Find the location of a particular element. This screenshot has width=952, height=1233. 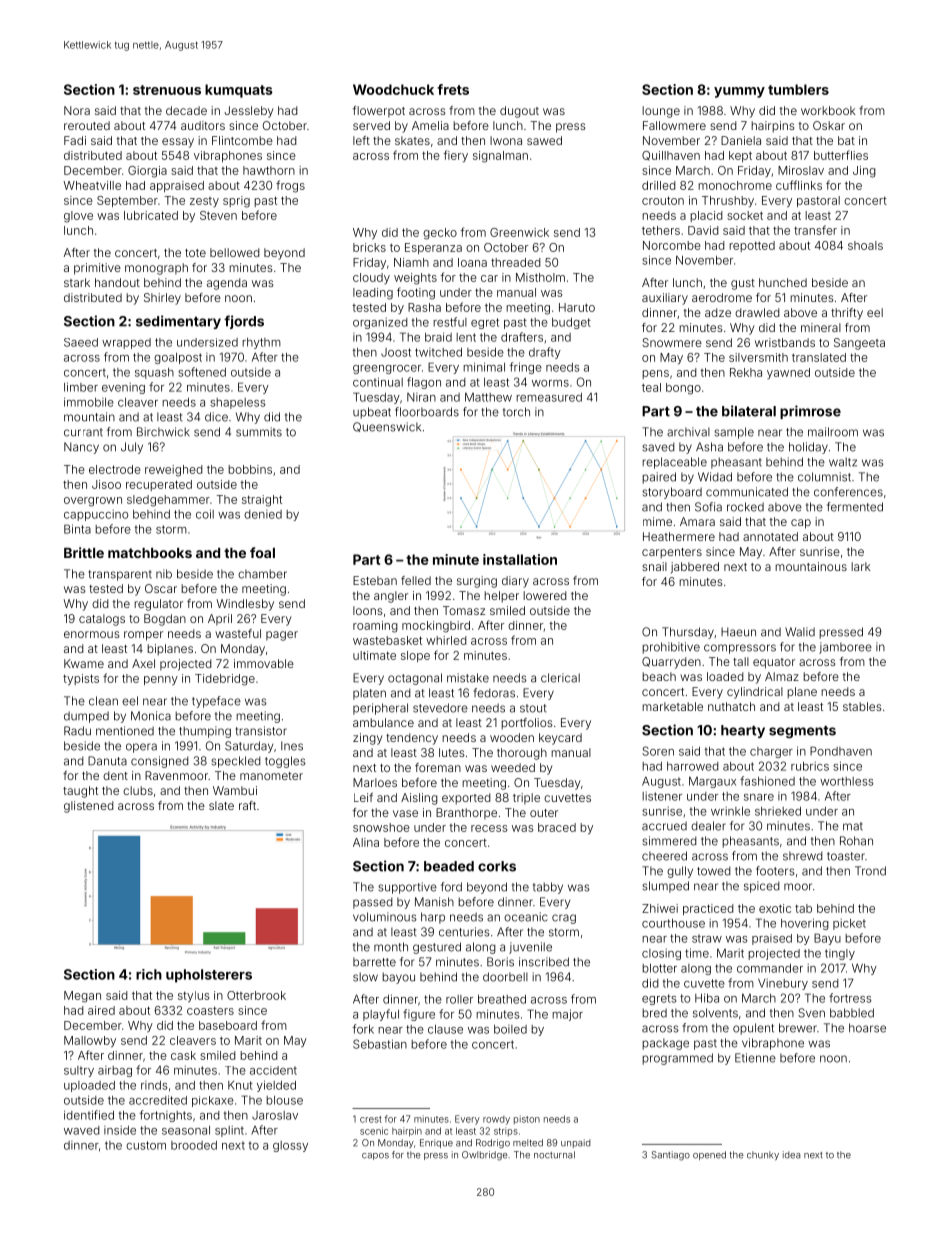

rich is located at coordinates (149, 974).
